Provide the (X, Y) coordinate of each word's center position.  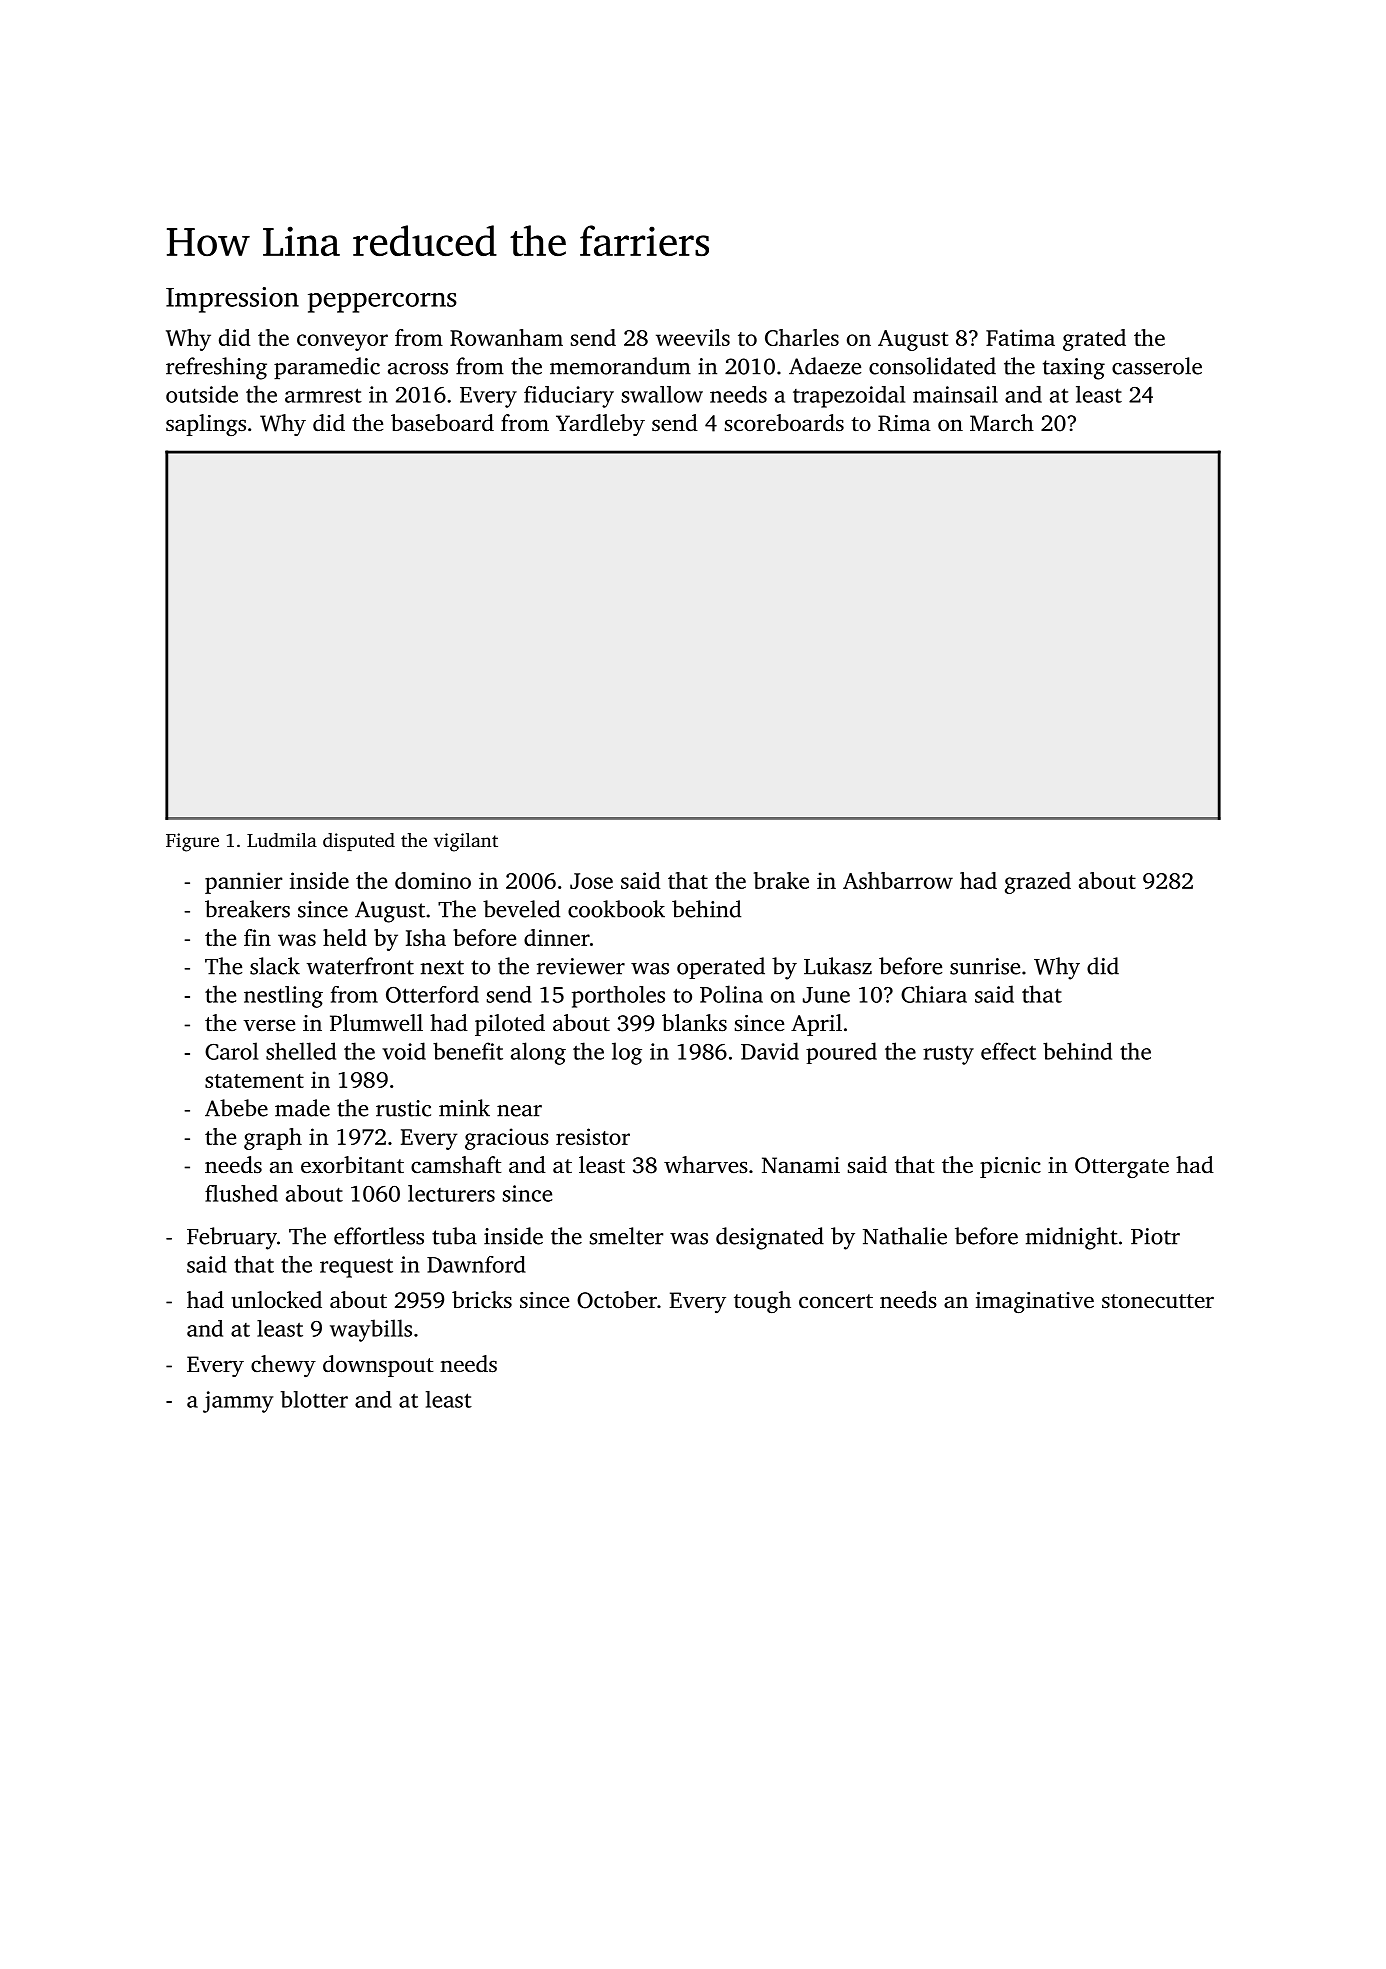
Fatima (1020, 337)
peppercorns (382, 303)
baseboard (442, 423)
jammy (238, 1402)
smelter (626, 1236)
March (1002, 423)
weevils (693, 337)
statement (254, 1081)
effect (1008, 1051)
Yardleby (600, 425)
